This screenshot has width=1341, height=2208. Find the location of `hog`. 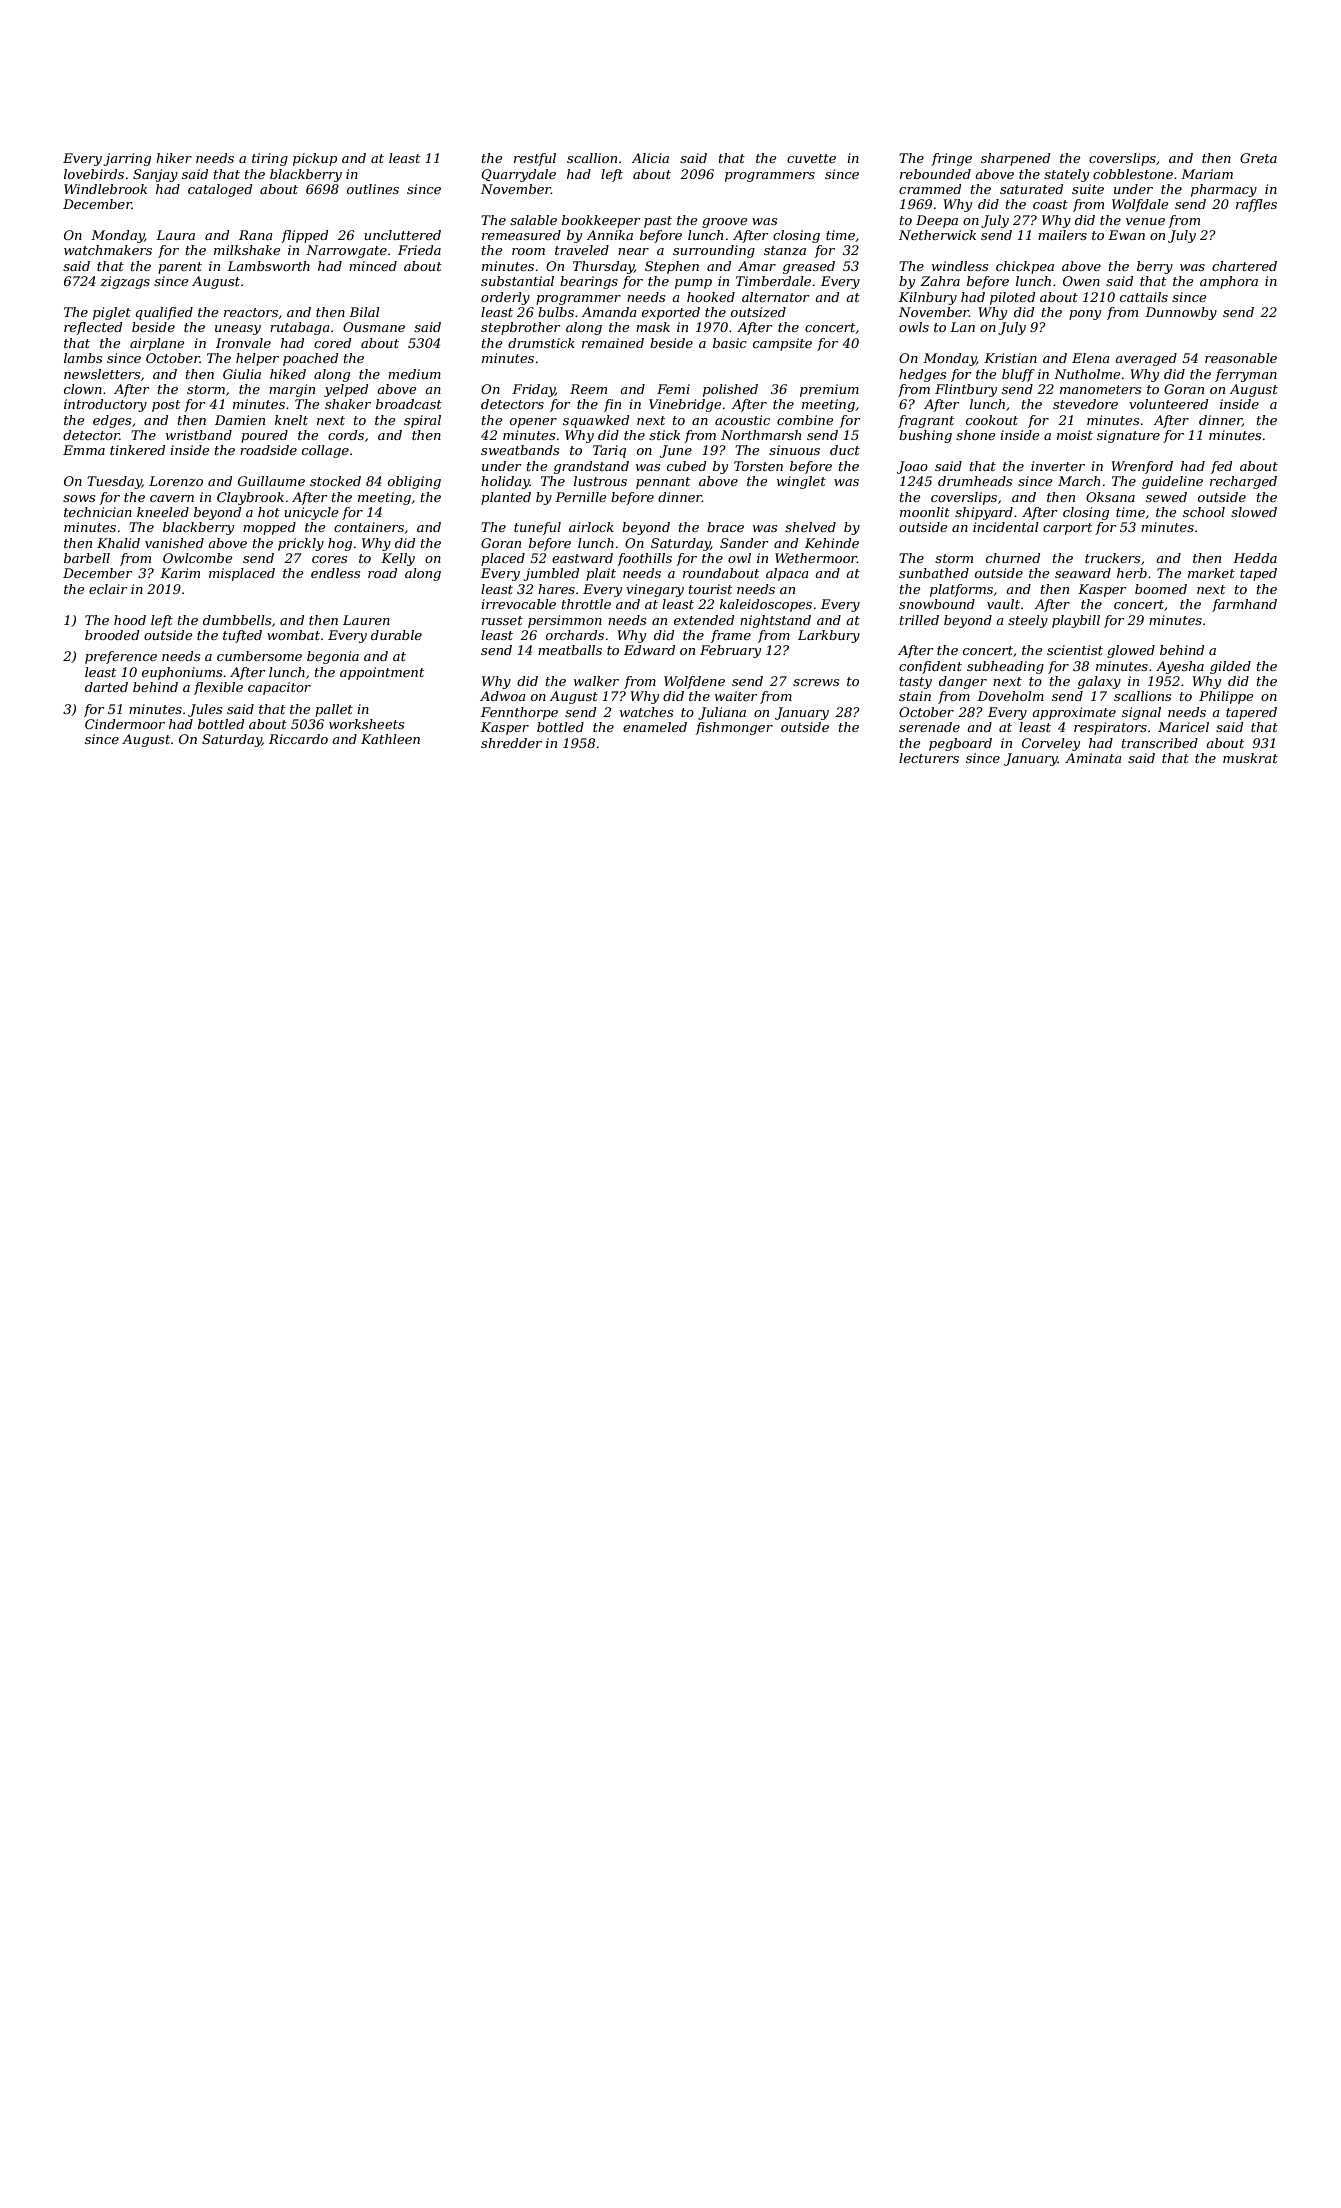

hog is located at coordinates (340, 544).
